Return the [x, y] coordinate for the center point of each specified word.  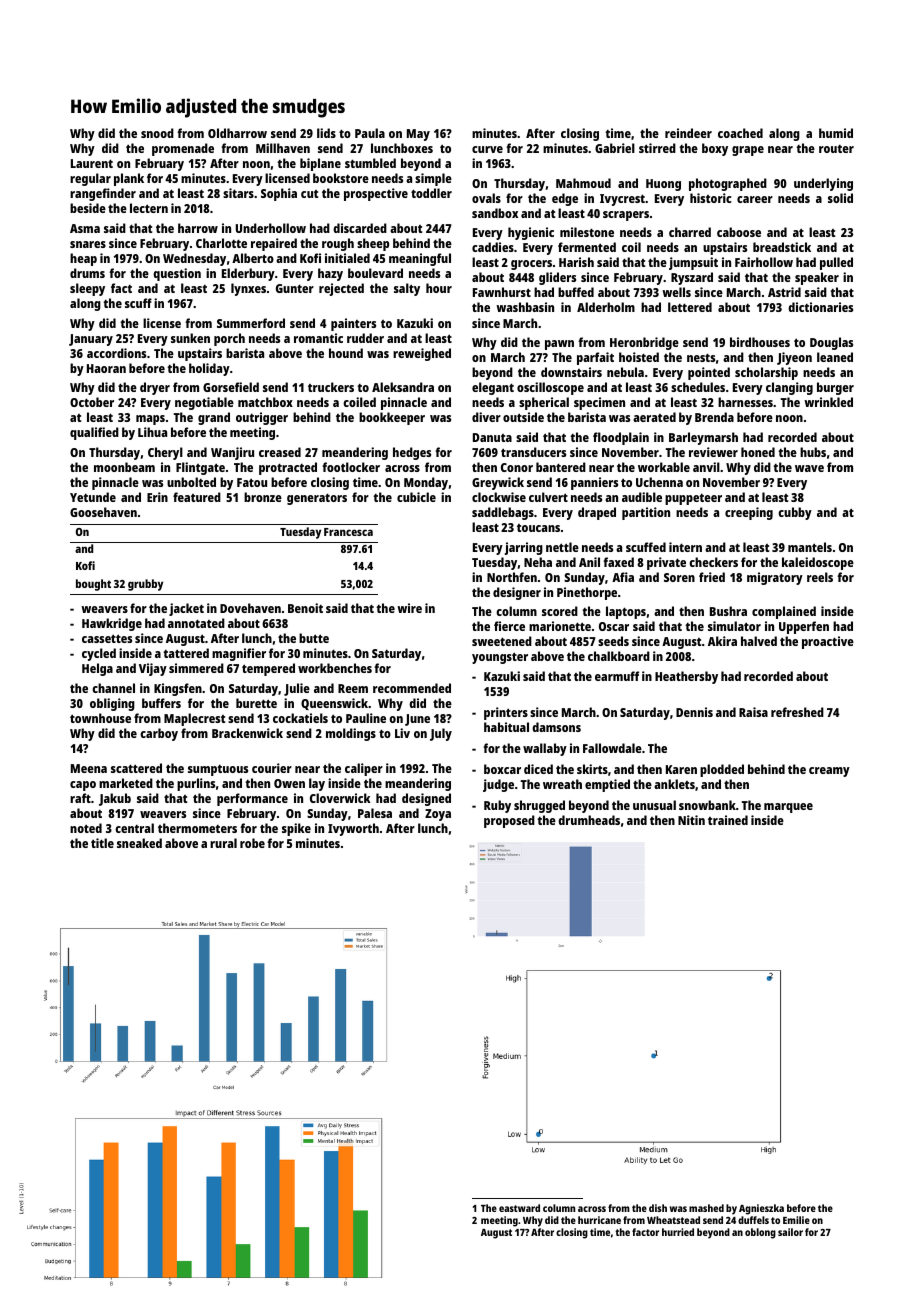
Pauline [366, 718]
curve [487, 149]
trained [728, 820]
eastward [519, 1208]
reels [820, 577]
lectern [149, 208]
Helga [97, 669]
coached [740, 133]
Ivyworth [353, 829]
